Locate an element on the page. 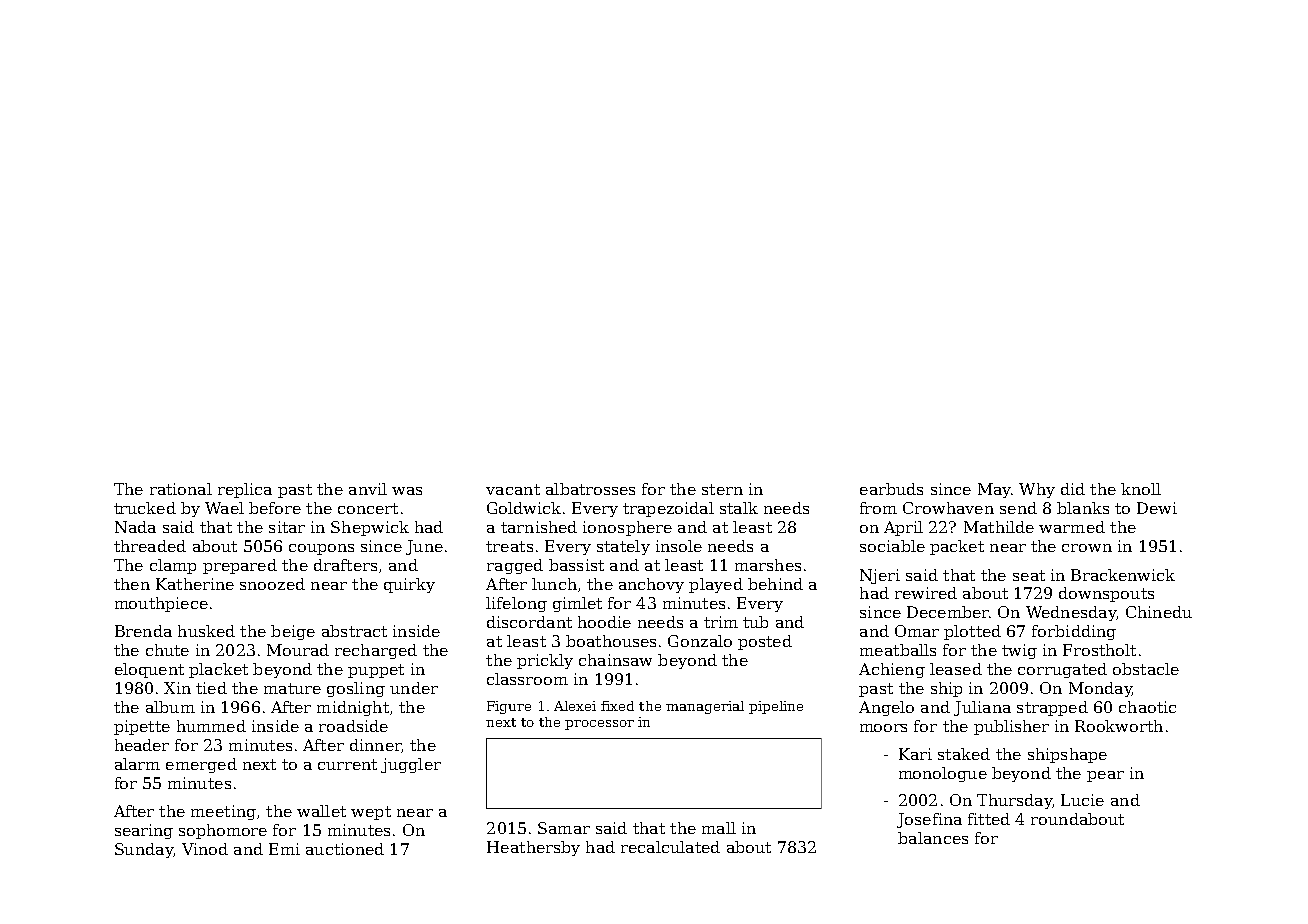 This document has height=924, width=1308. abstract is located at coordinates (354, 631).
